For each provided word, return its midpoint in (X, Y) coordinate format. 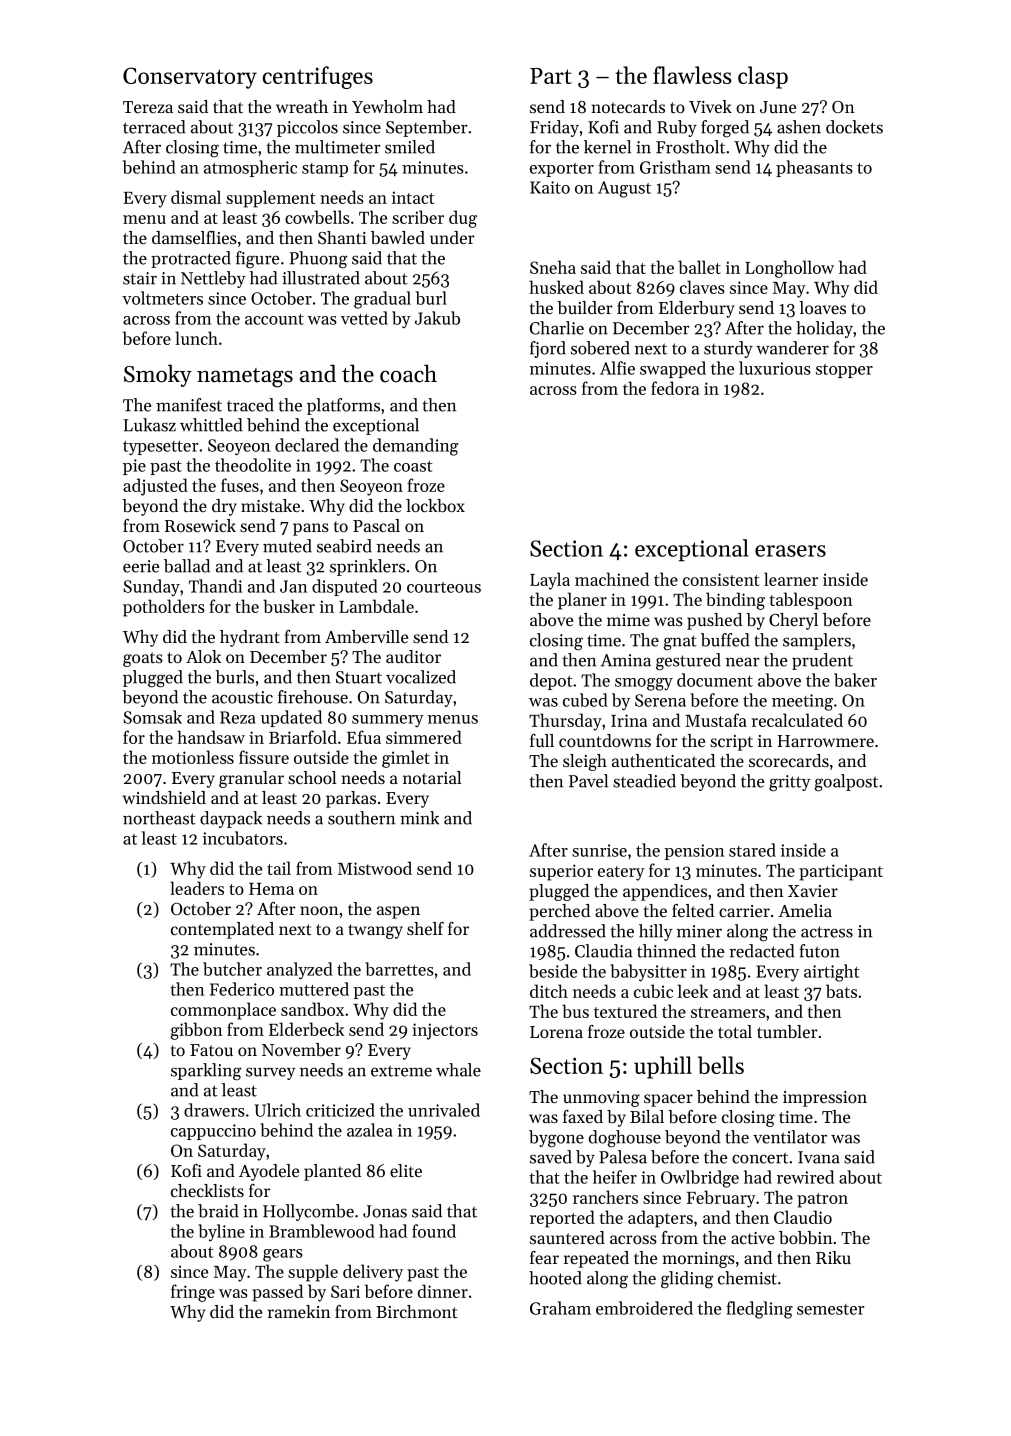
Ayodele (269, 1172)
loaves (822, 307)
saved (551, 1157)
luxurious (775, 368)
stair (140, 278)
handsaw (211, 737)
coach (408, 373)
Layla (550, 581)
